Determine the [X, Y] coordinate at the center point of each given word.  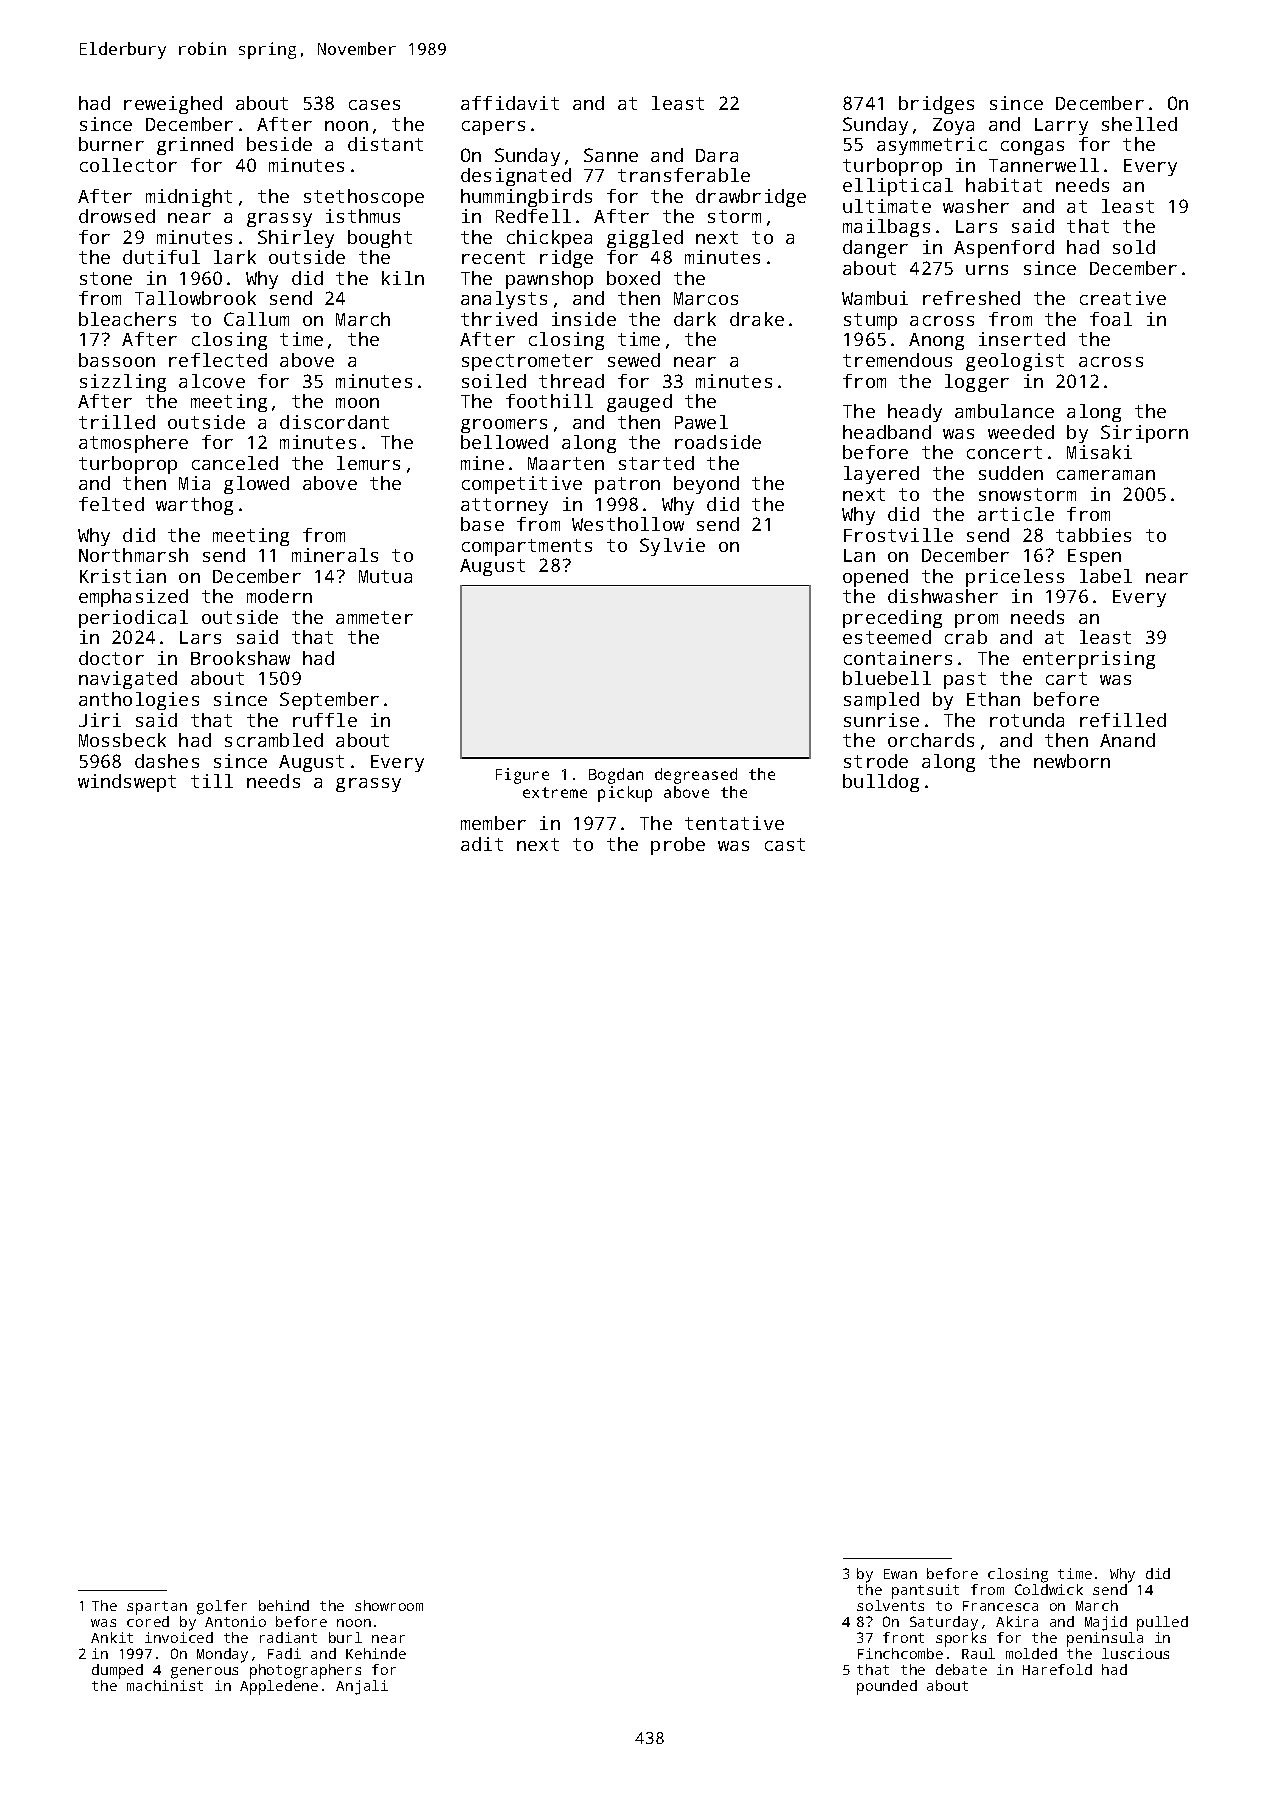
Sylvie [672, 547]
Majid [1106, 1623]
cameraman [1106, 475]
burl [345, 1637]
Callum [256, 319]
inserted [1022, 339]
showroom [389, 1605]
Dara [717, 155]
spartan [157, 1608]
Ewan [900, 1574]
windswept [127, 783]
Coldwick [1049, 1589]
